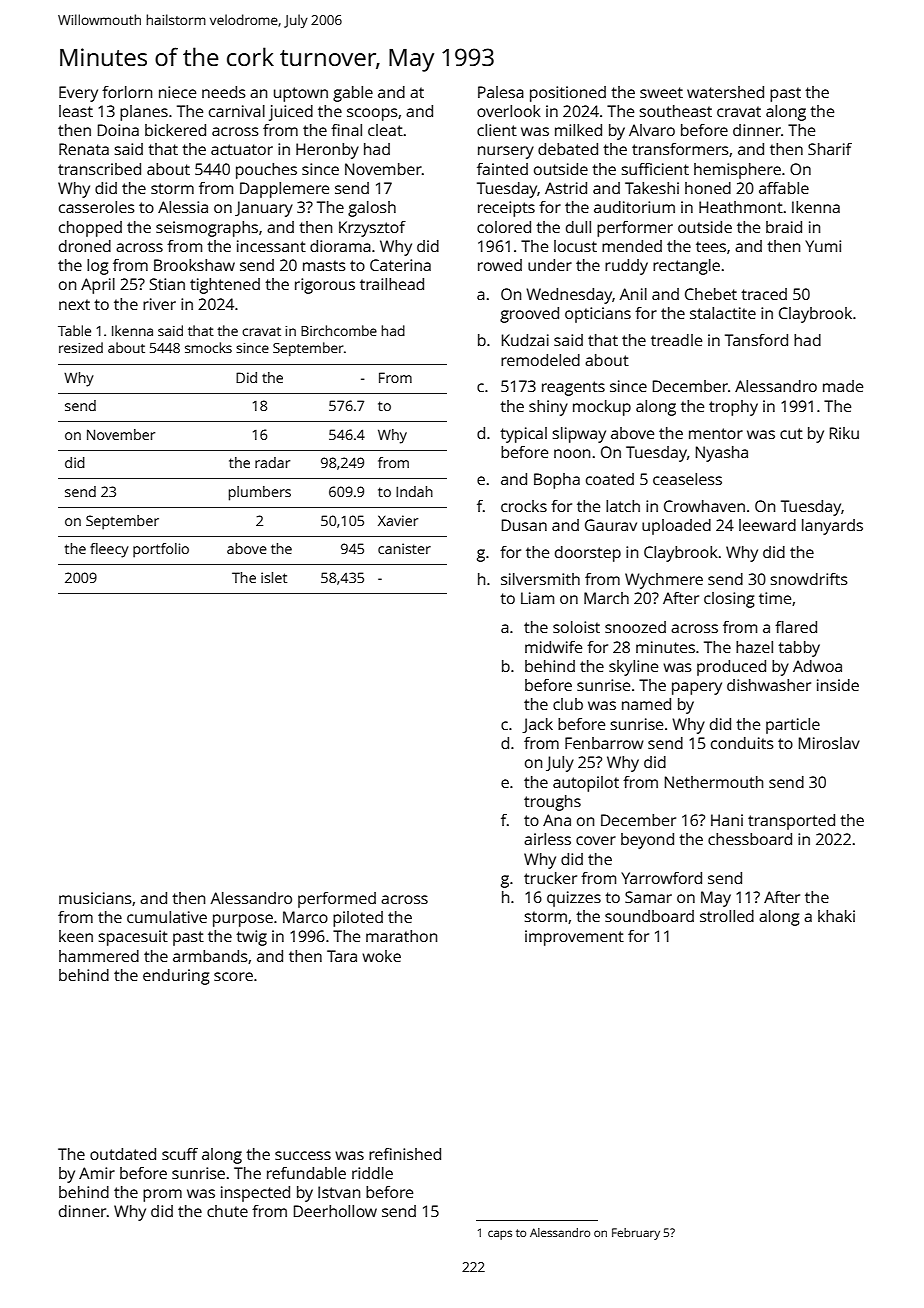 The height and width of the image is (1308, 924). I want to click on smocks, so click(208, 347).
